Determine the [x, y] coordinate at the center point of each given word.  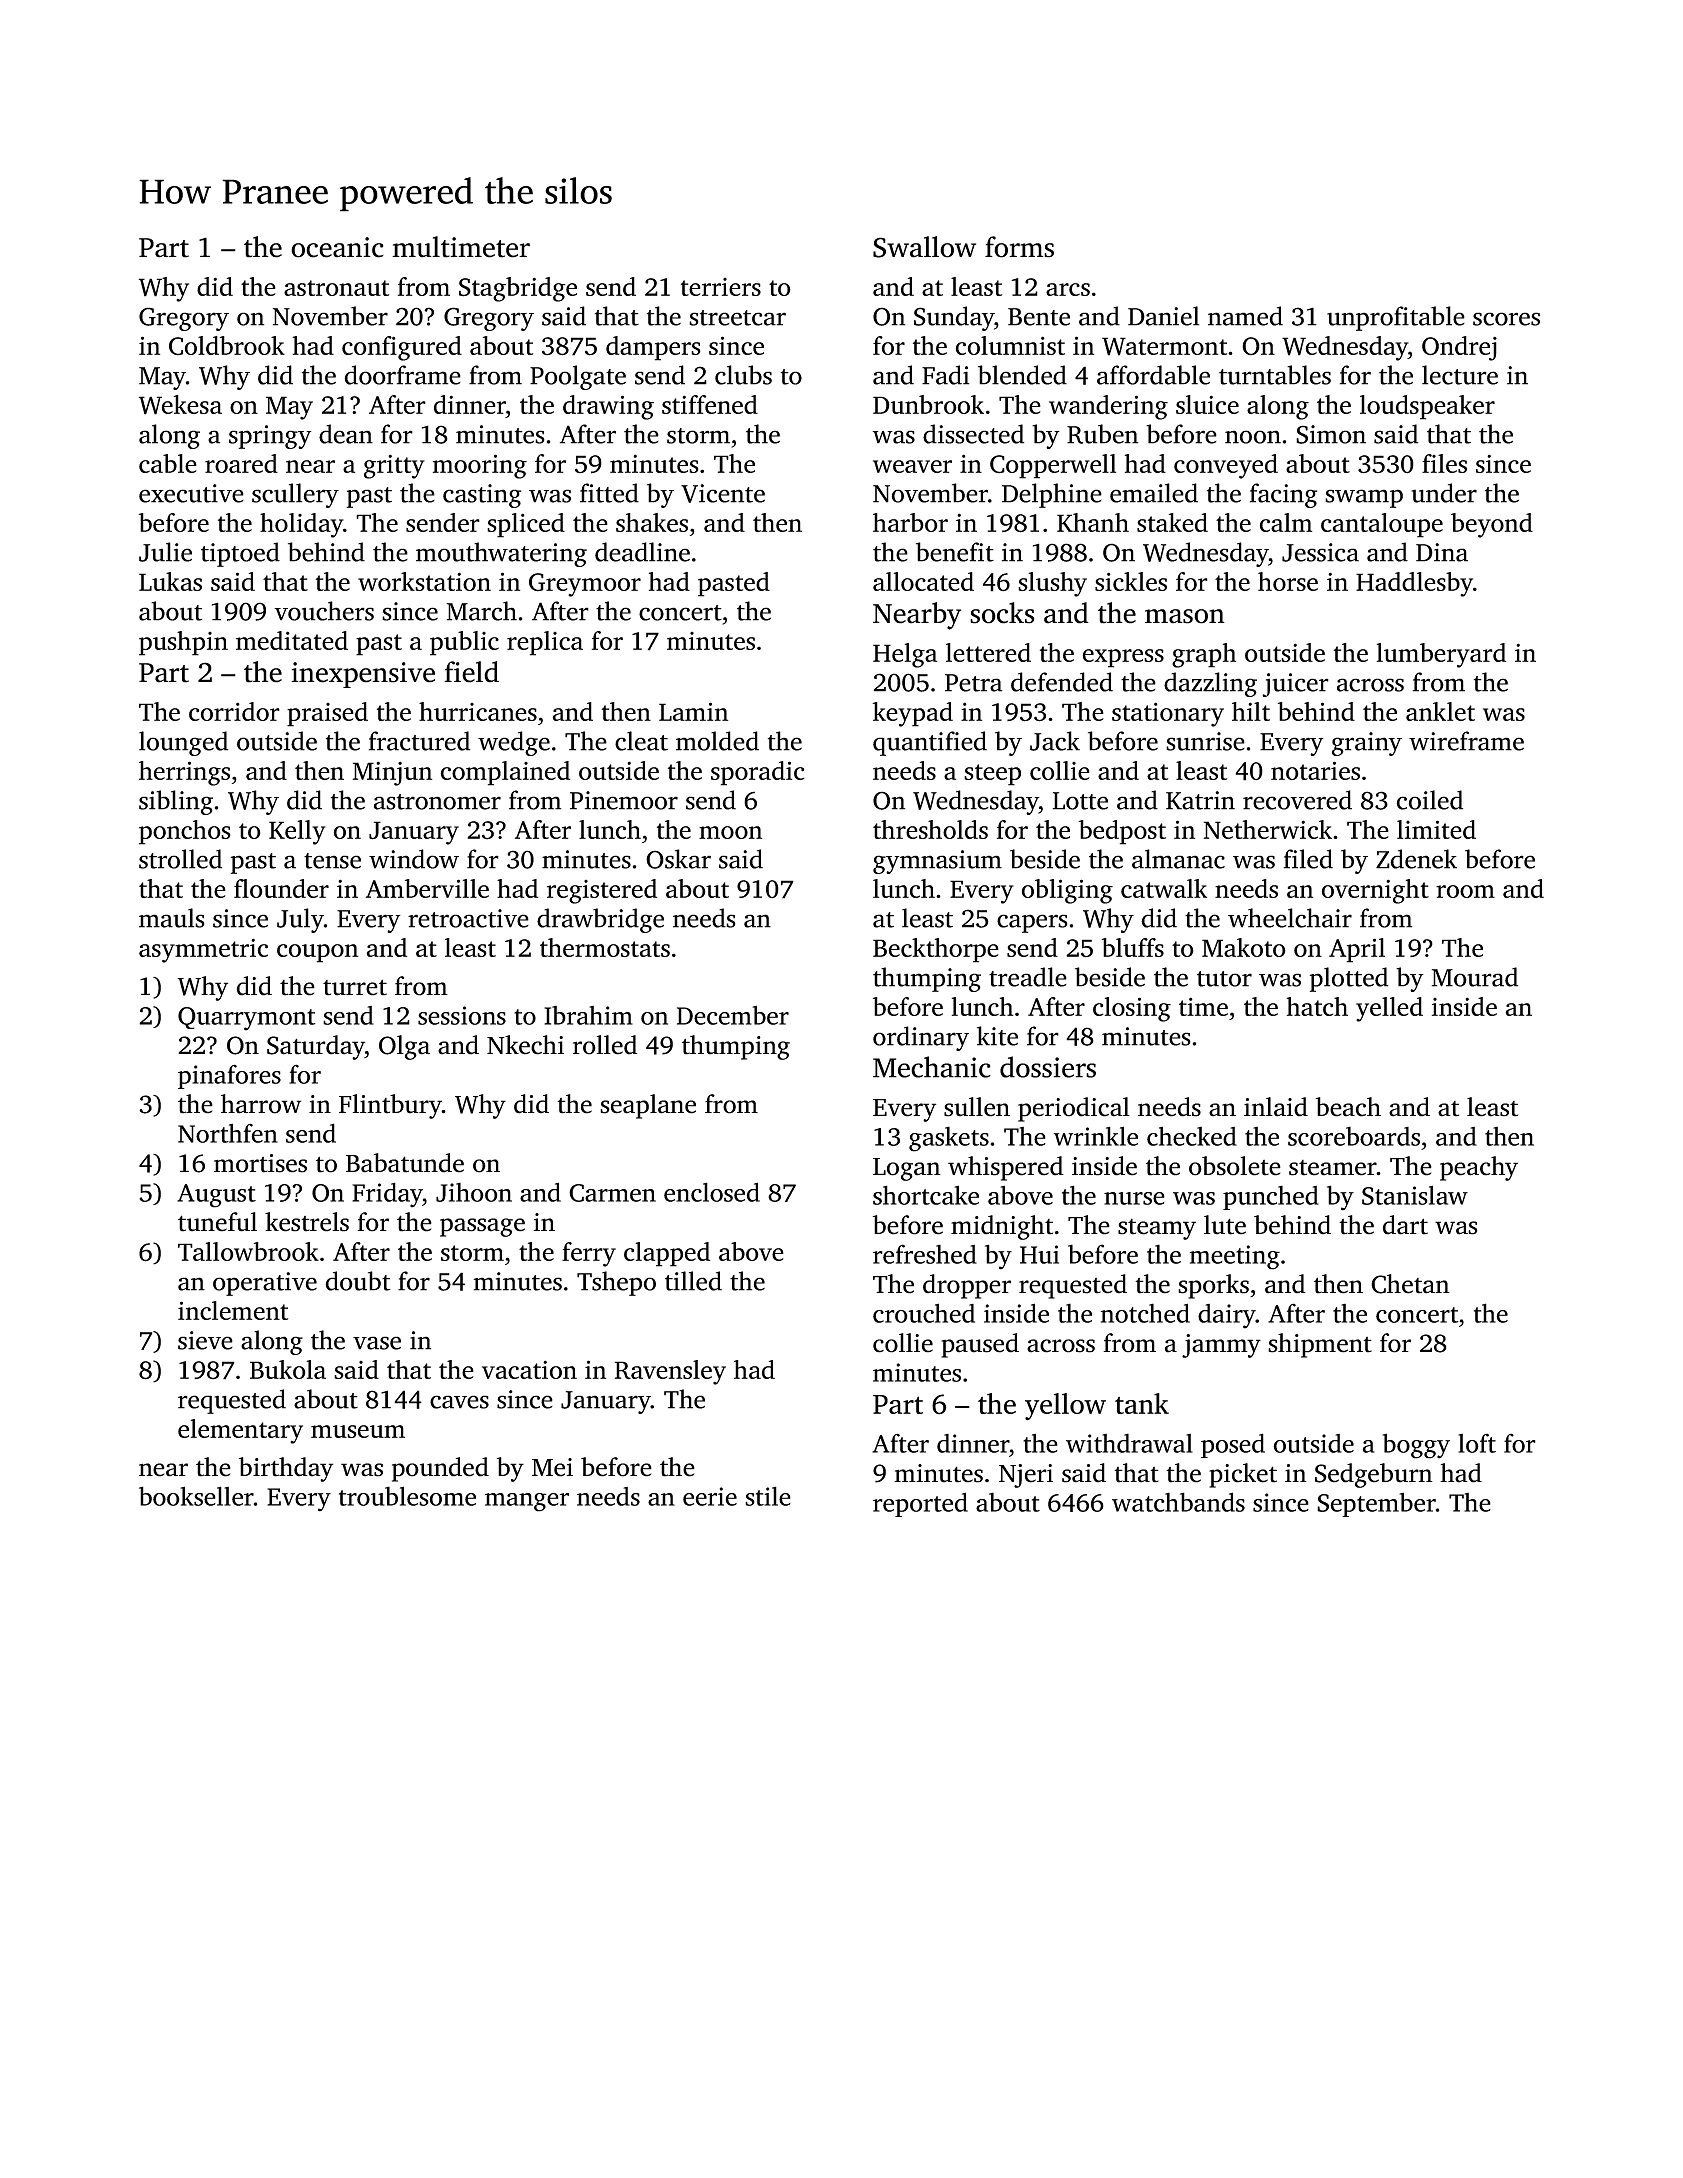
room [1465, 891]
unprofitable [1396, 318]
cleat [641, 741]
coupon [317, 953]
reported [920, 1504]
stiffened [710, 404]
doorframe [402, 375]
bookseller [196, 1496]
